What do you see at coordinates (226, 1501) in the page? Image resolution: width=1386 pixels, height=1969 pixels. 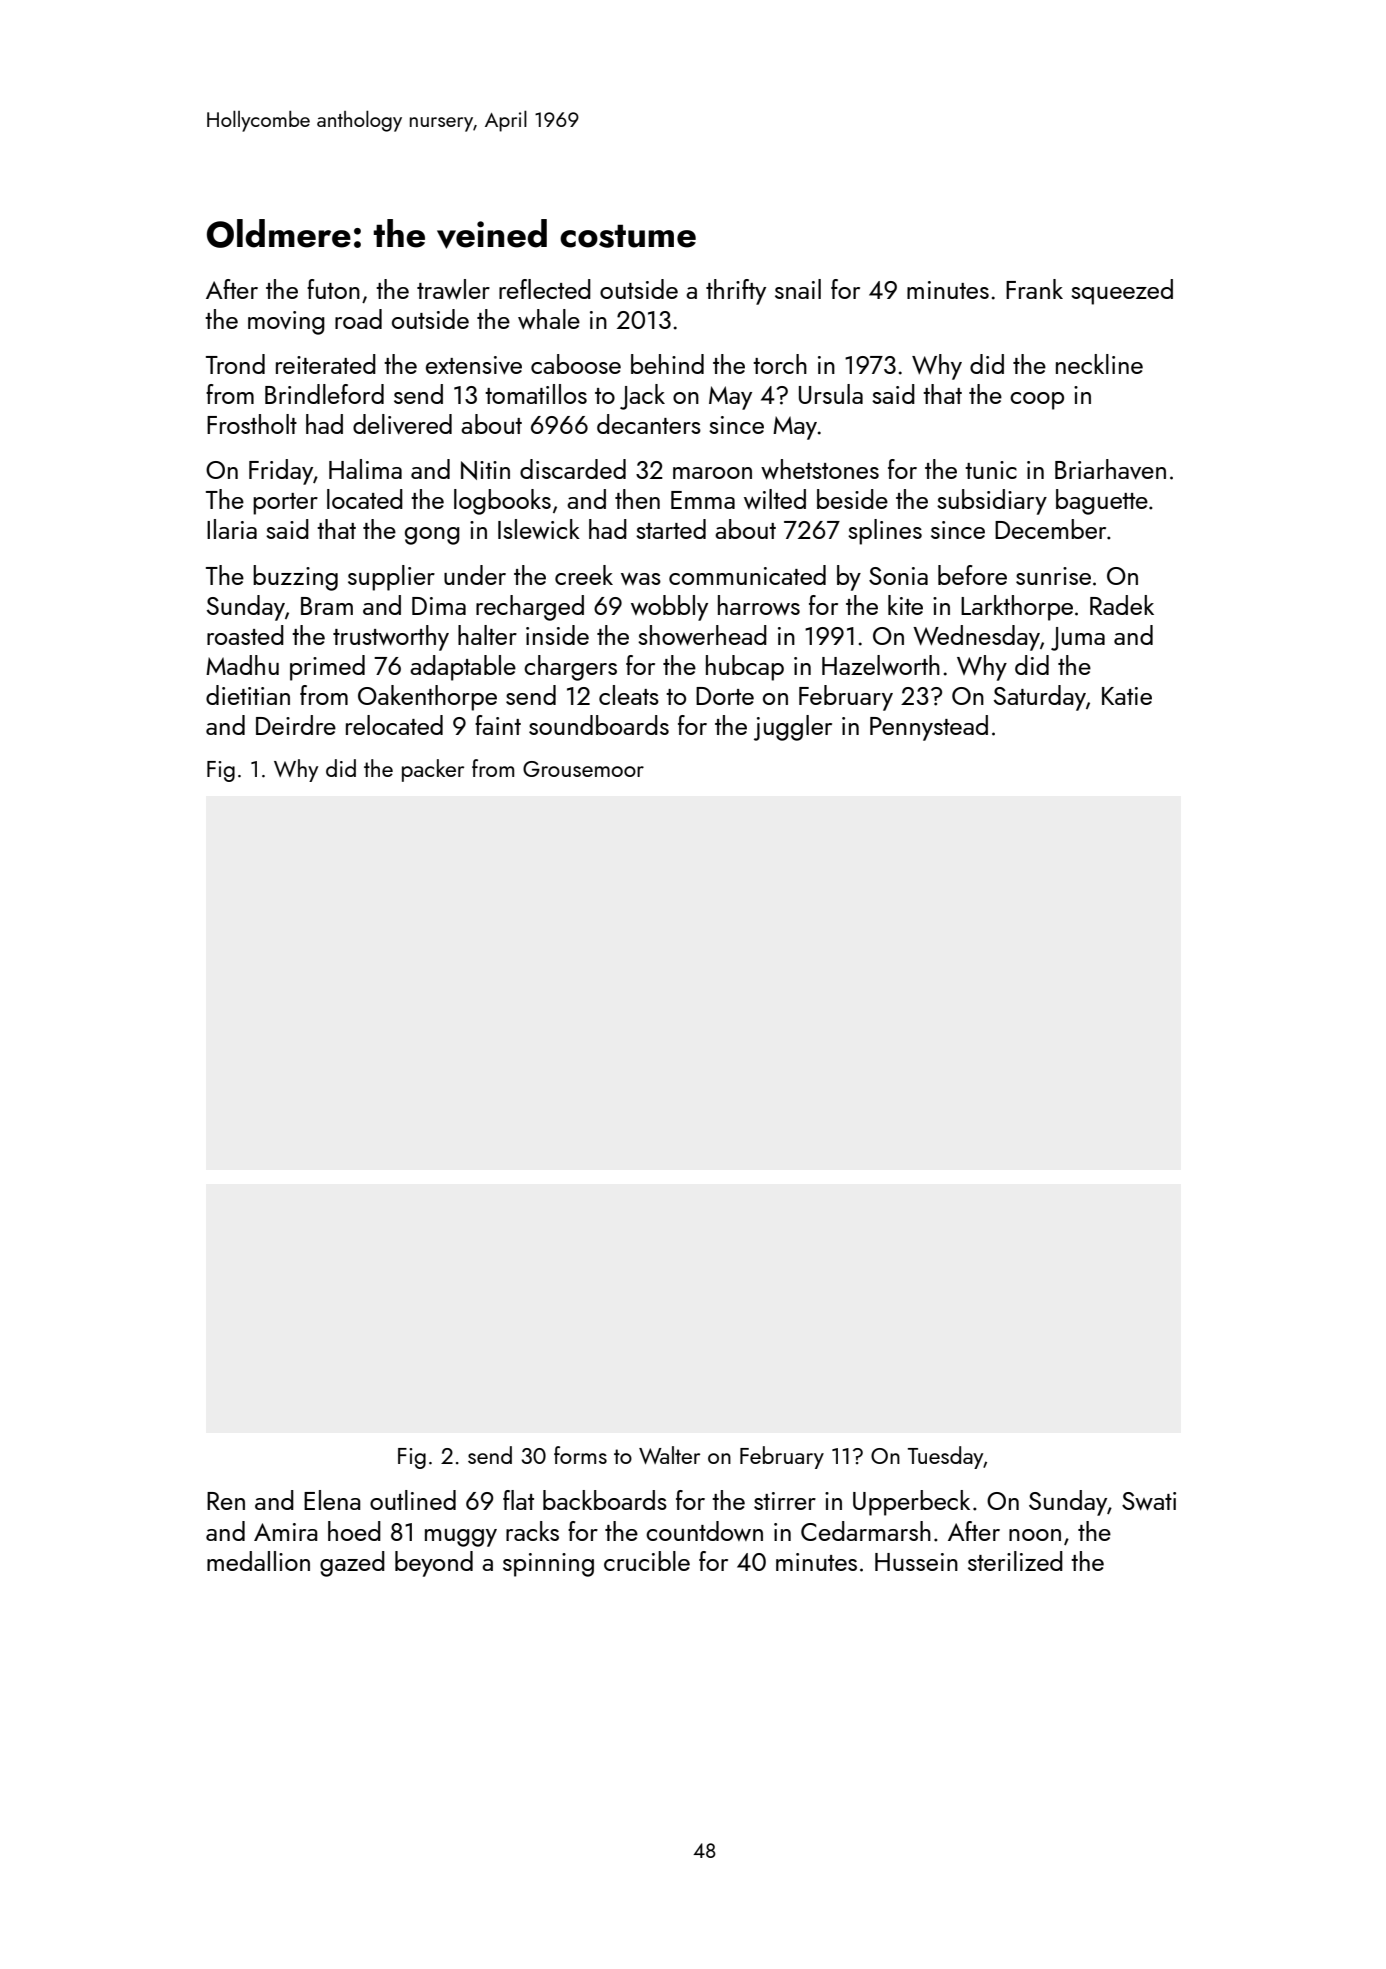 I see `Ren` at bounding box center [226, 1501].
